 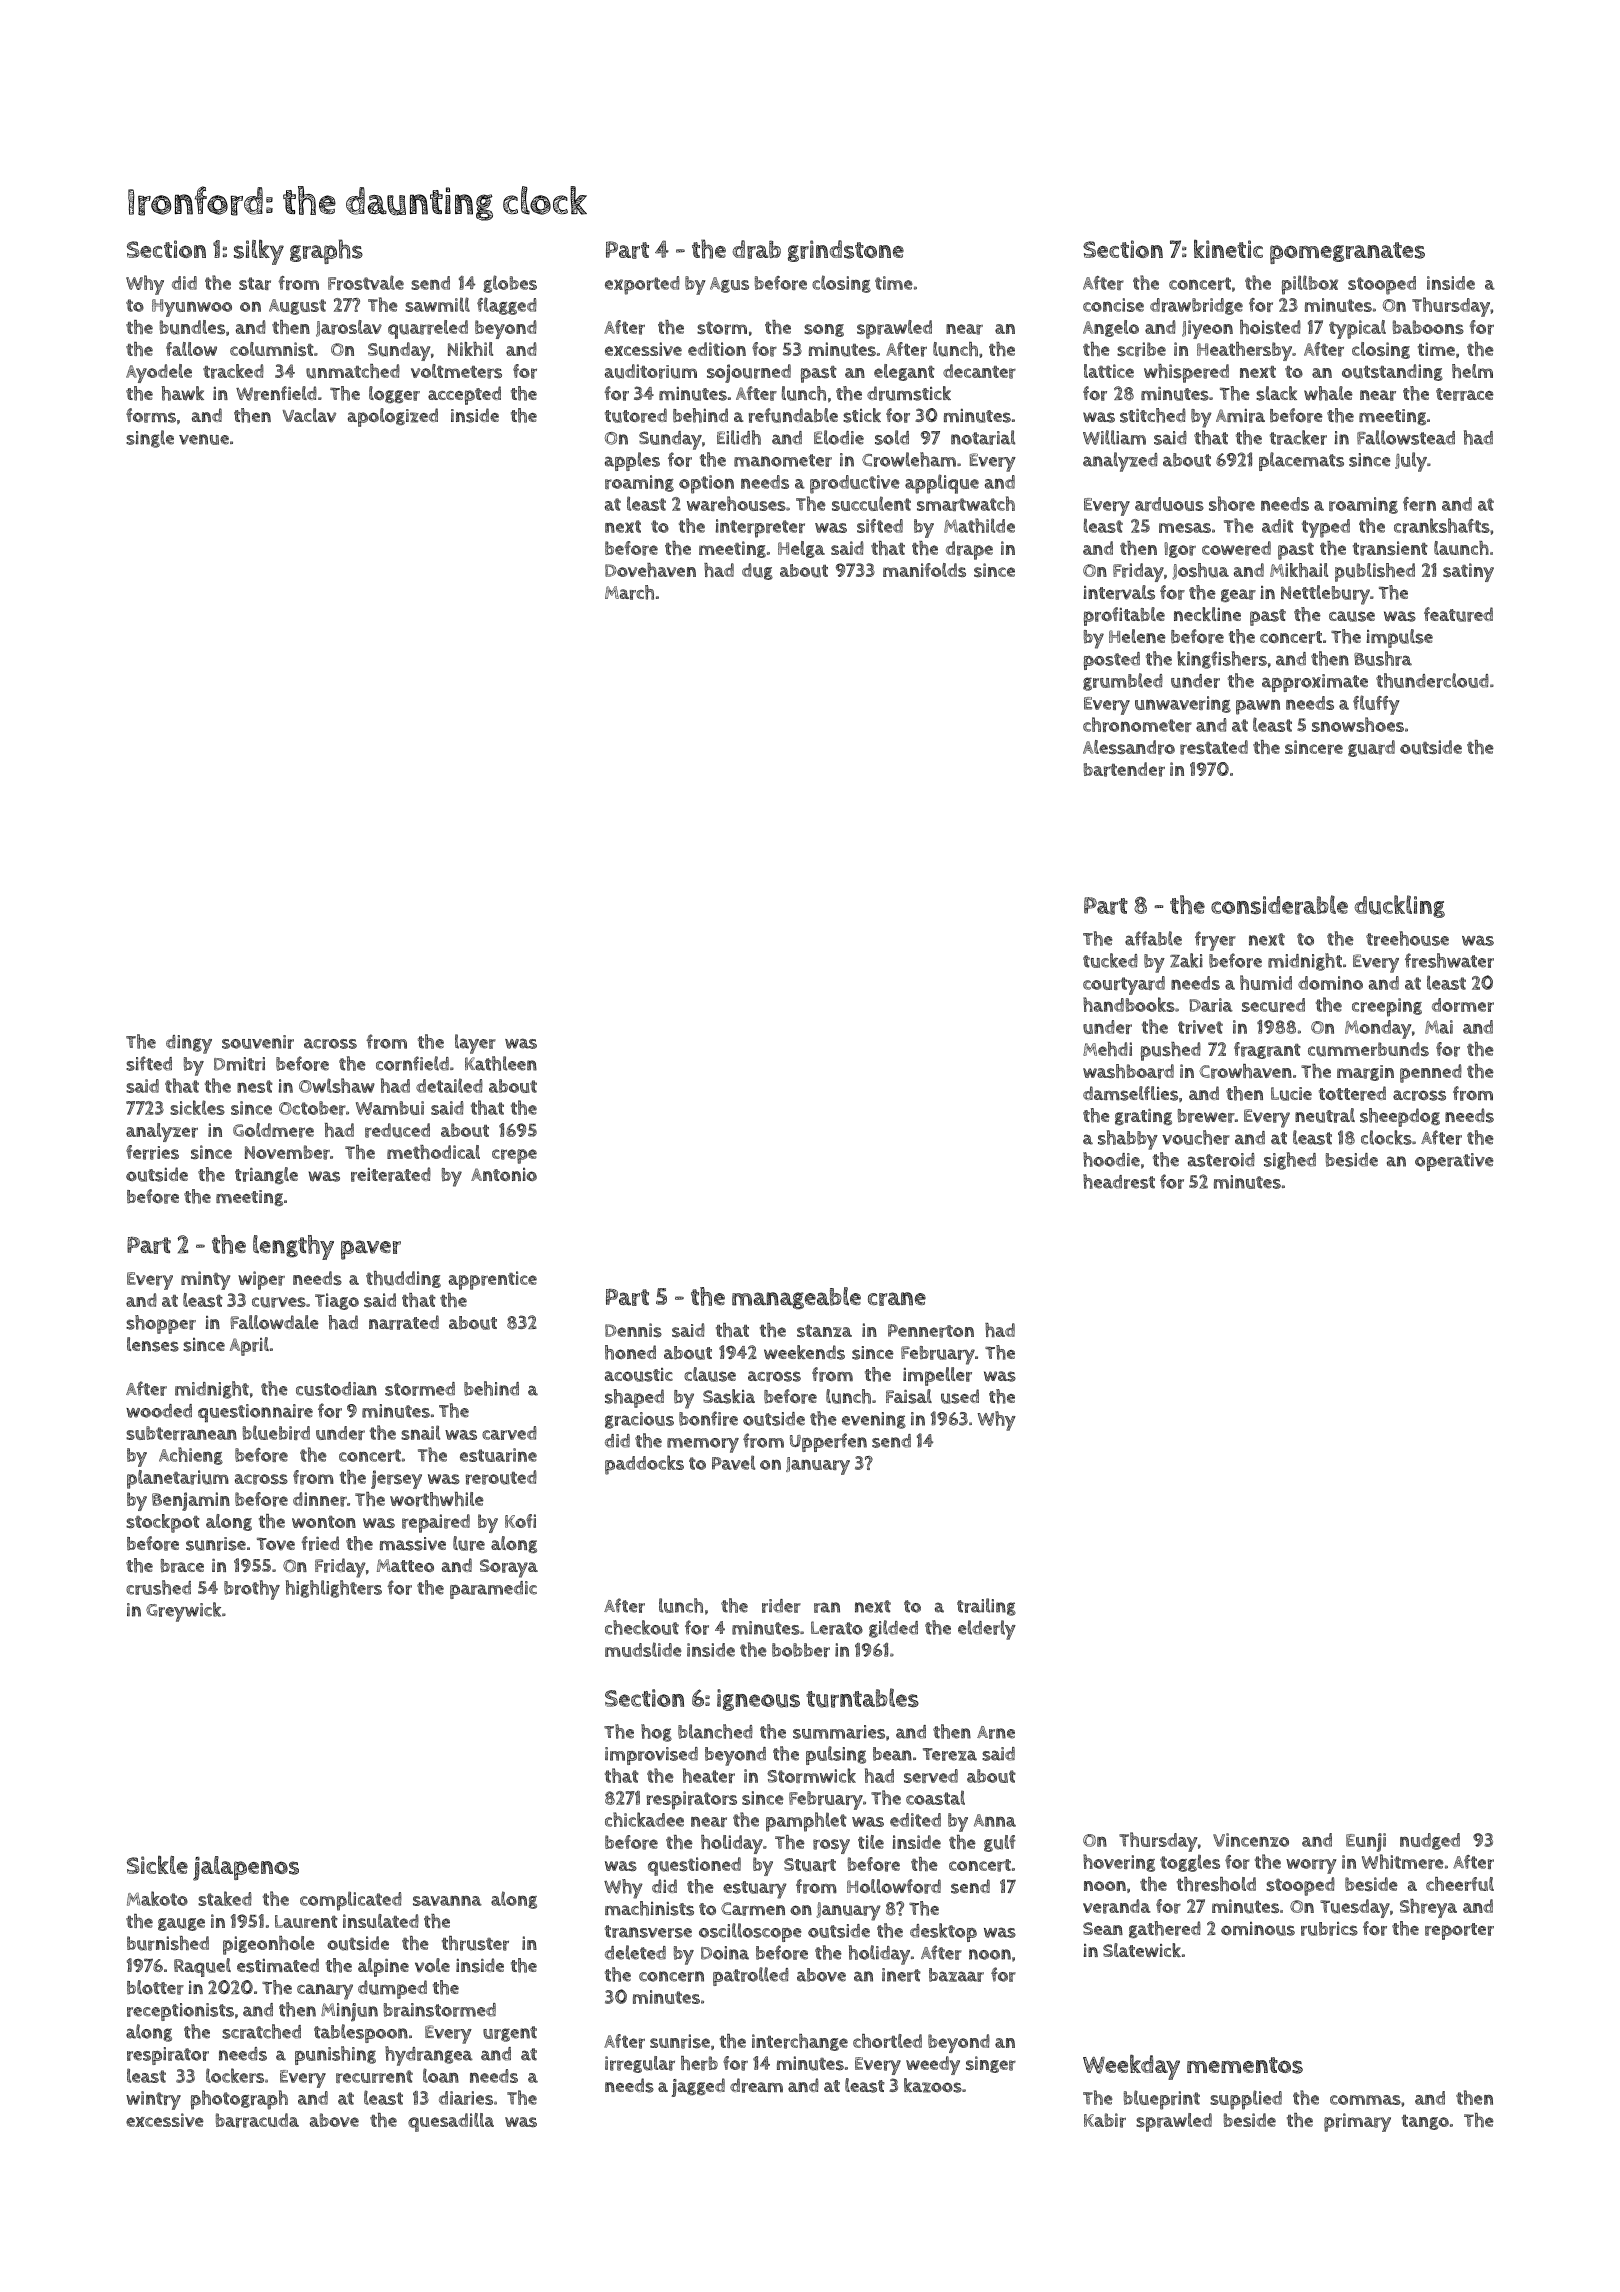 I want to click on tucked, so click(x=1110, y=960).
